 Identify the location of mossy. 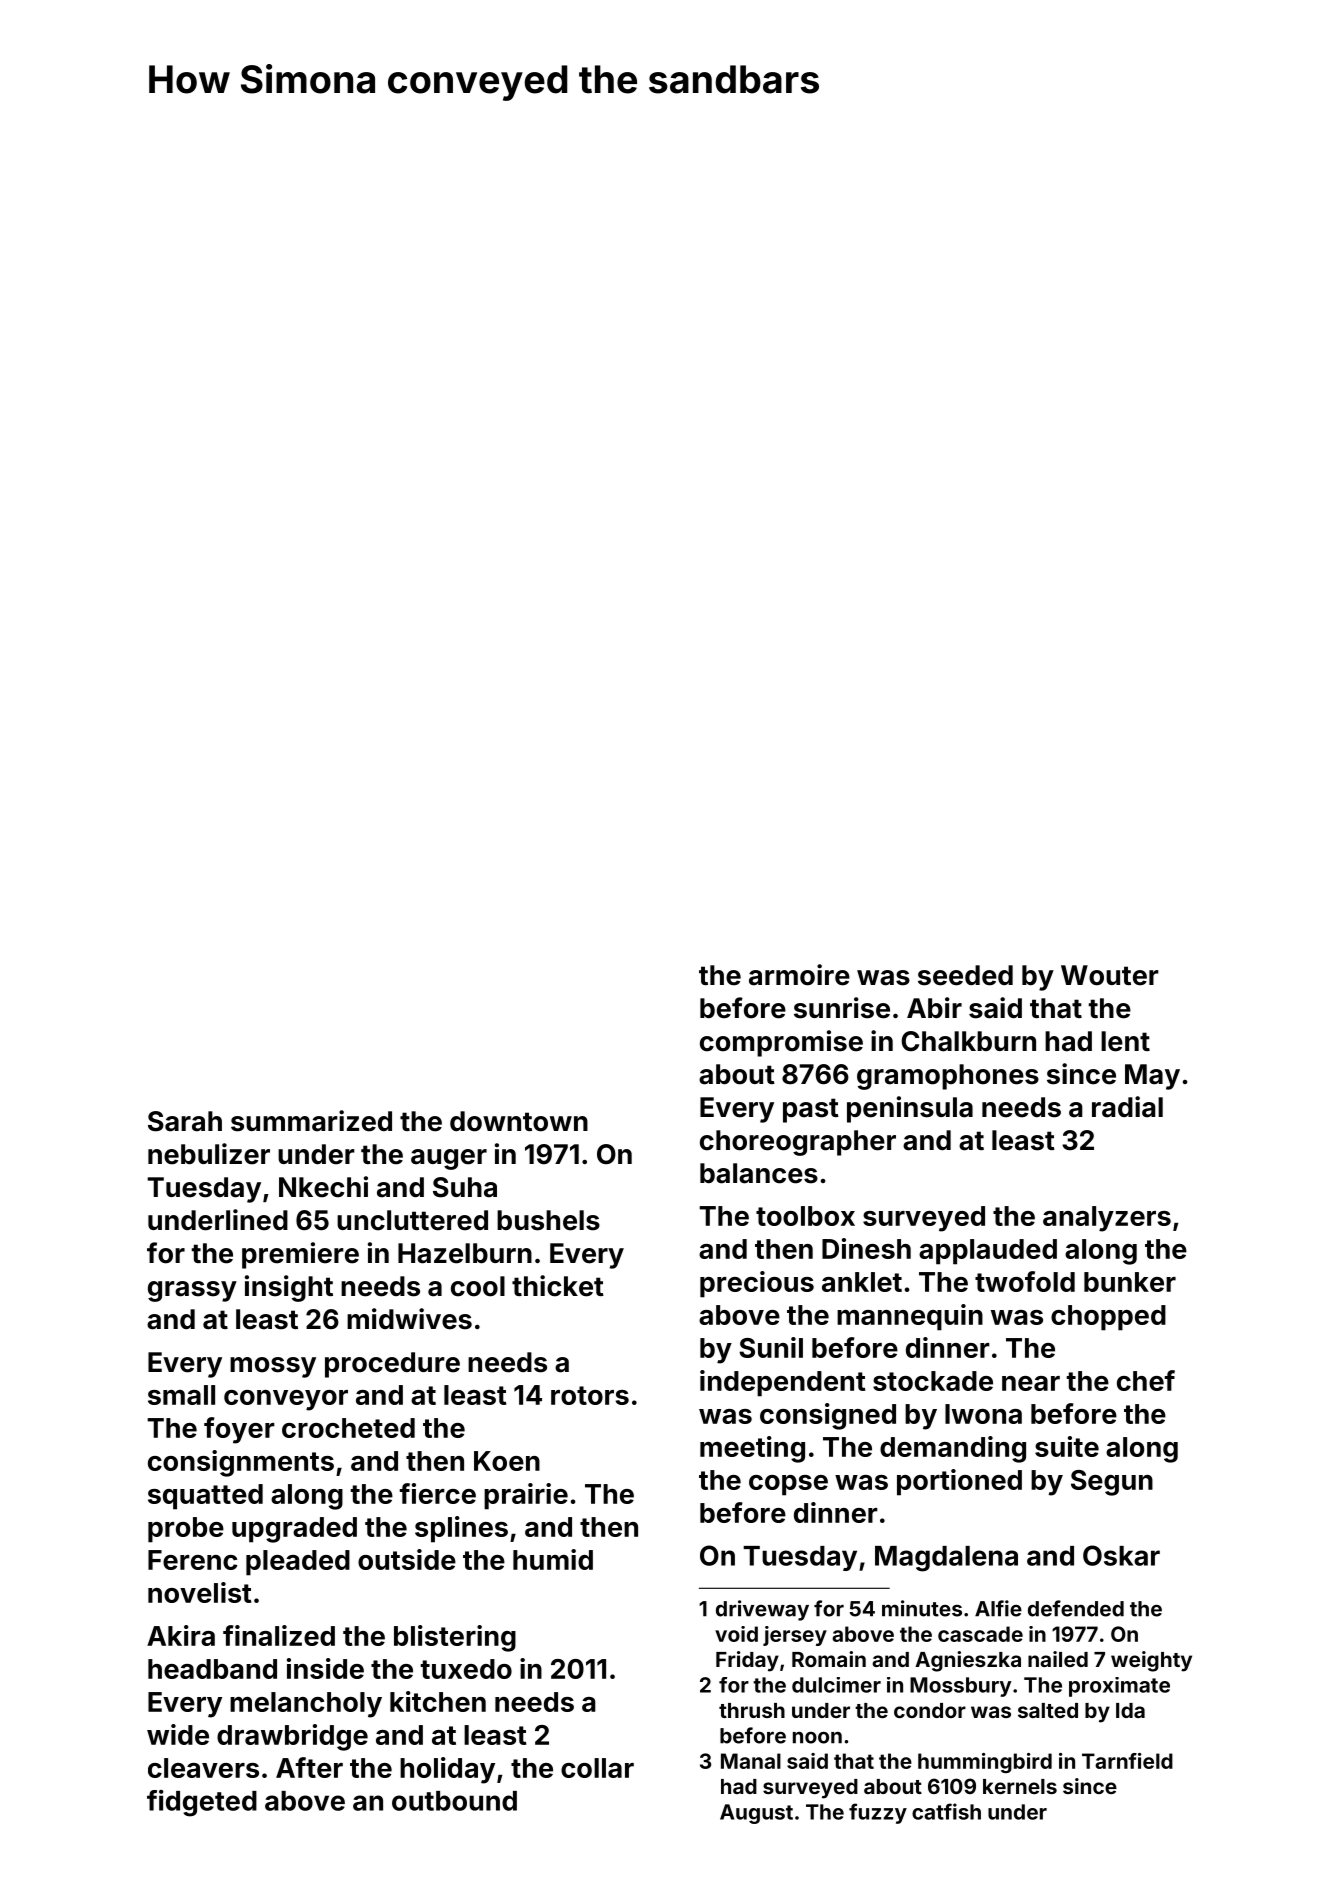
(273, 1367).
